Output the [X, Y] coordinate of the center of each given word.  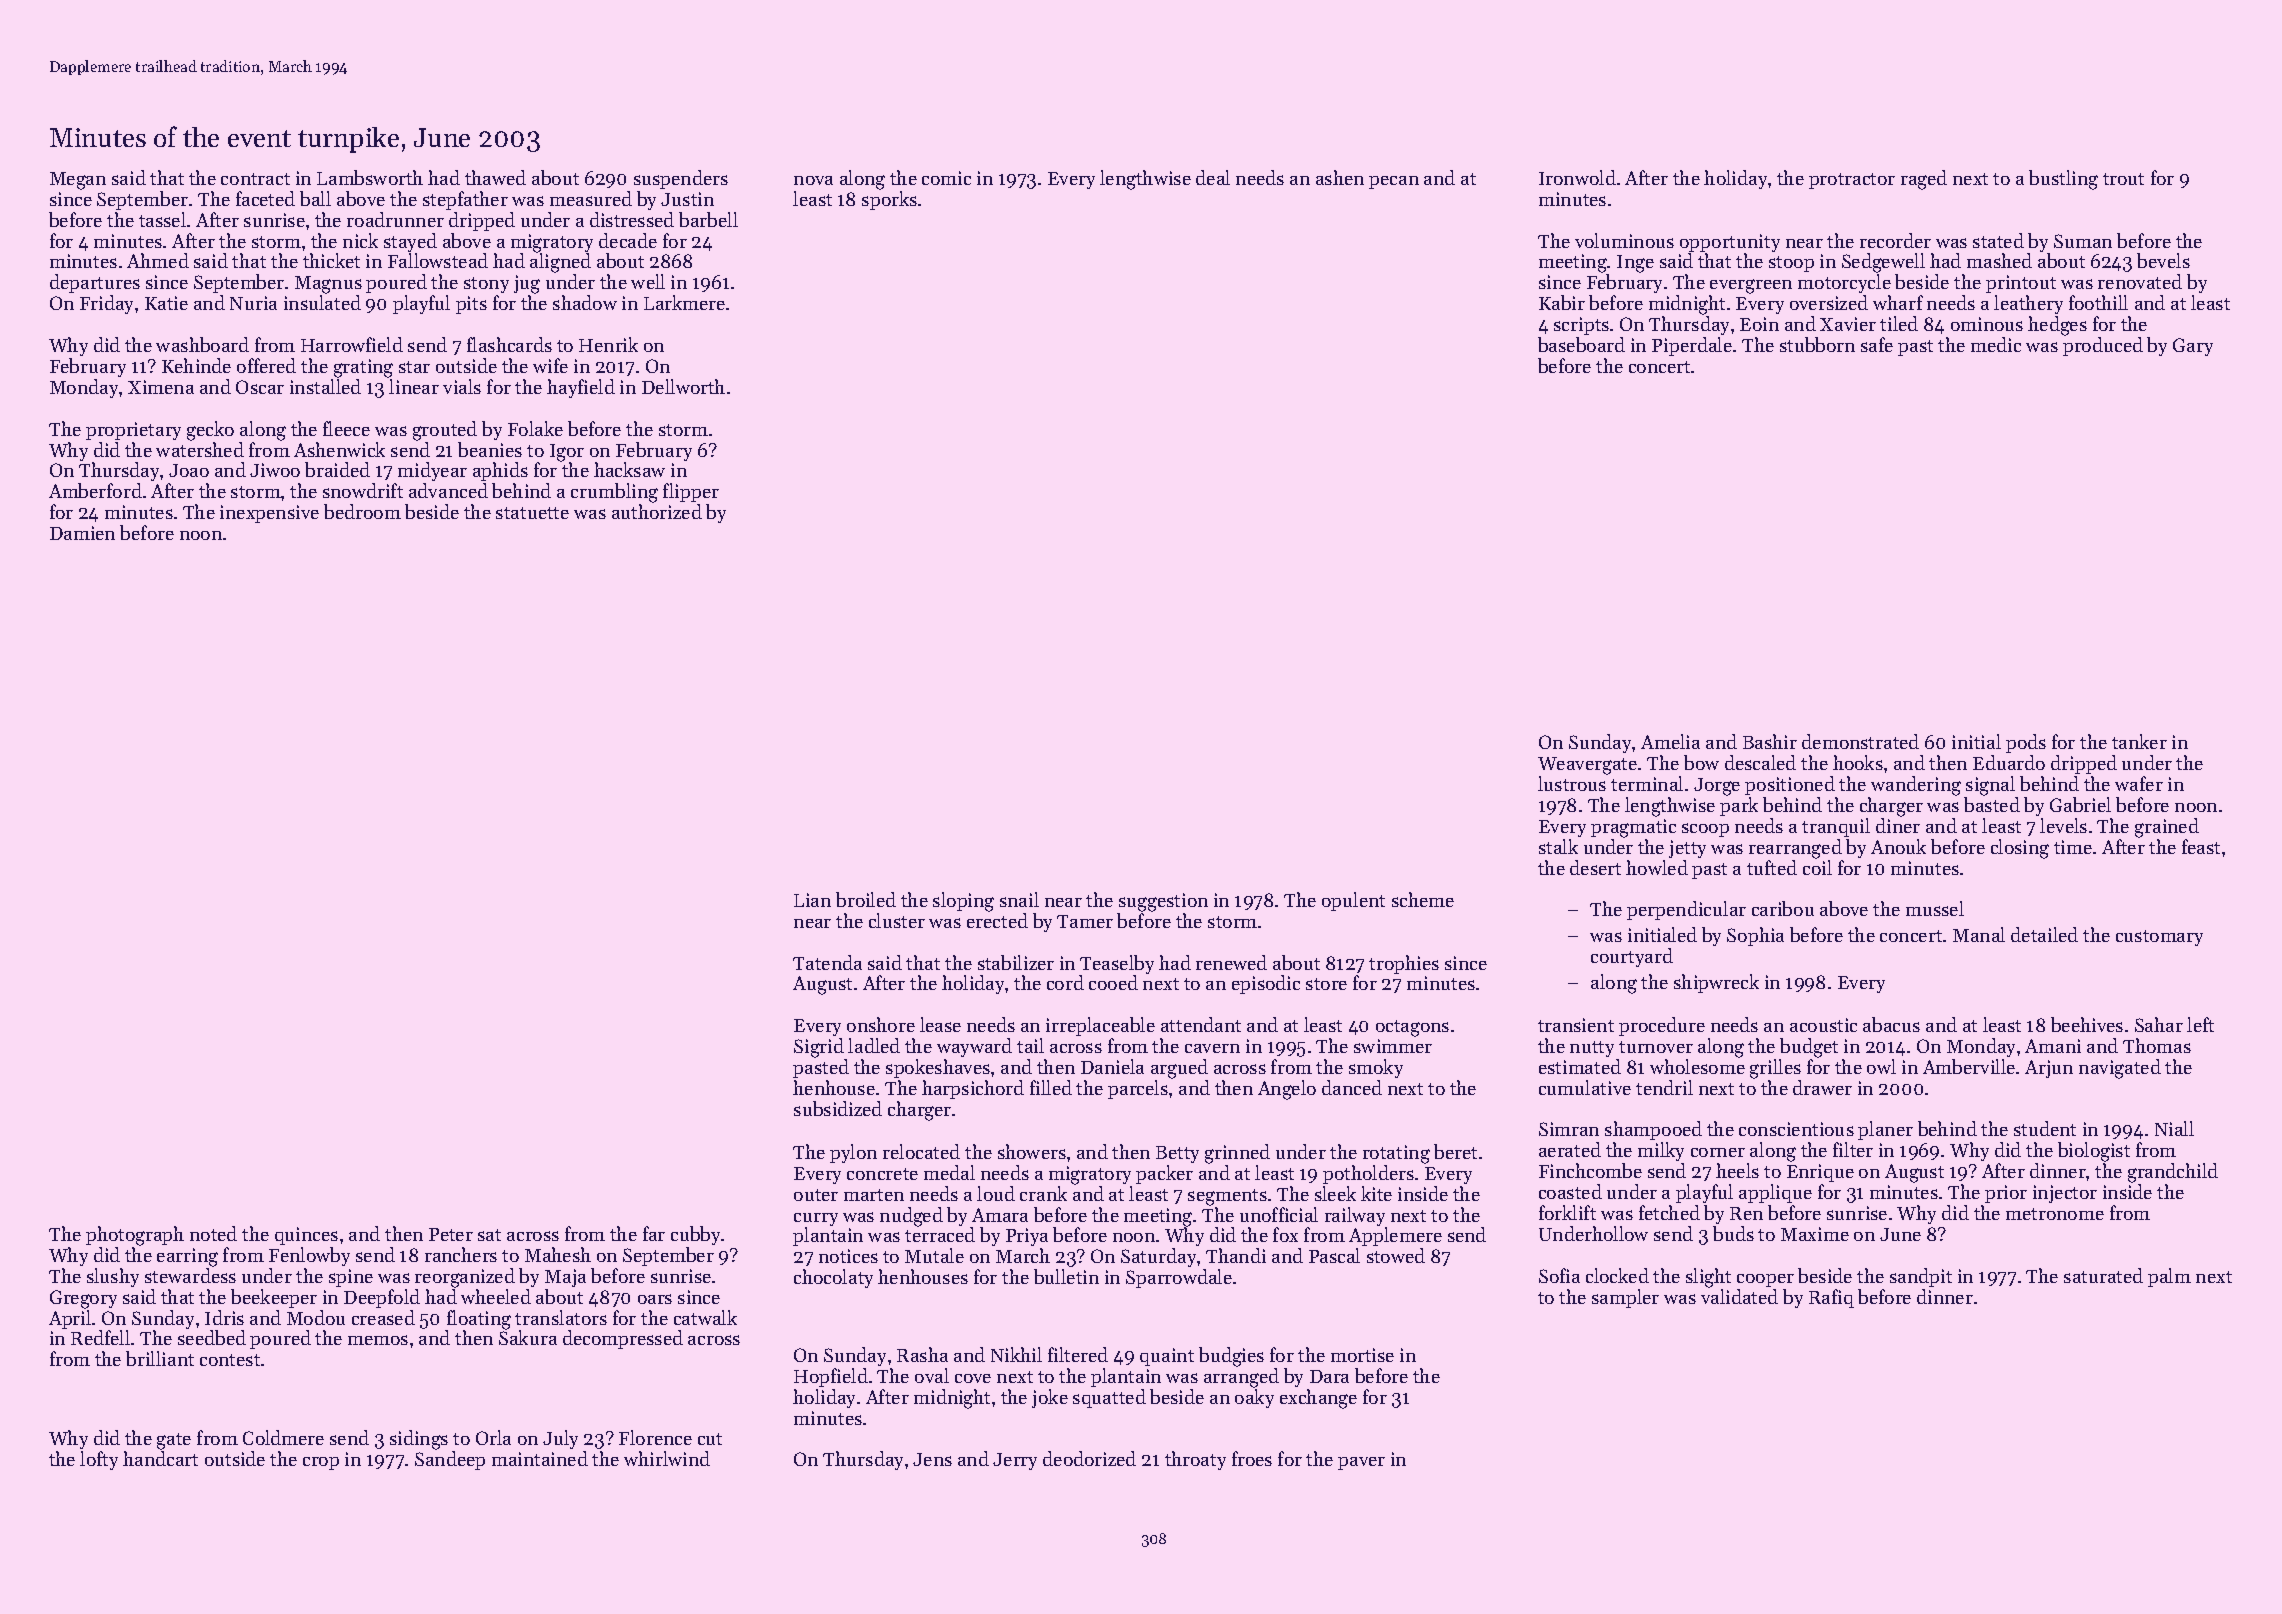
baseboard [1581, 344]
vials [462, 386]
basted [1992, 804]
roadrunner [395, 219]
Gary [2193, 347]
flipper [691, 492]
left [2200, 1024]
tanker [2139, 741]
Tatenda [827, 962]
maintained [540, 1458]
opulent [1353, 901]
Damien [82, 533]
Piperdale [1692, 346]
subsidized [838, 1108]
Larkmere [684, 302]
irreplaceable [1100, 1026]
